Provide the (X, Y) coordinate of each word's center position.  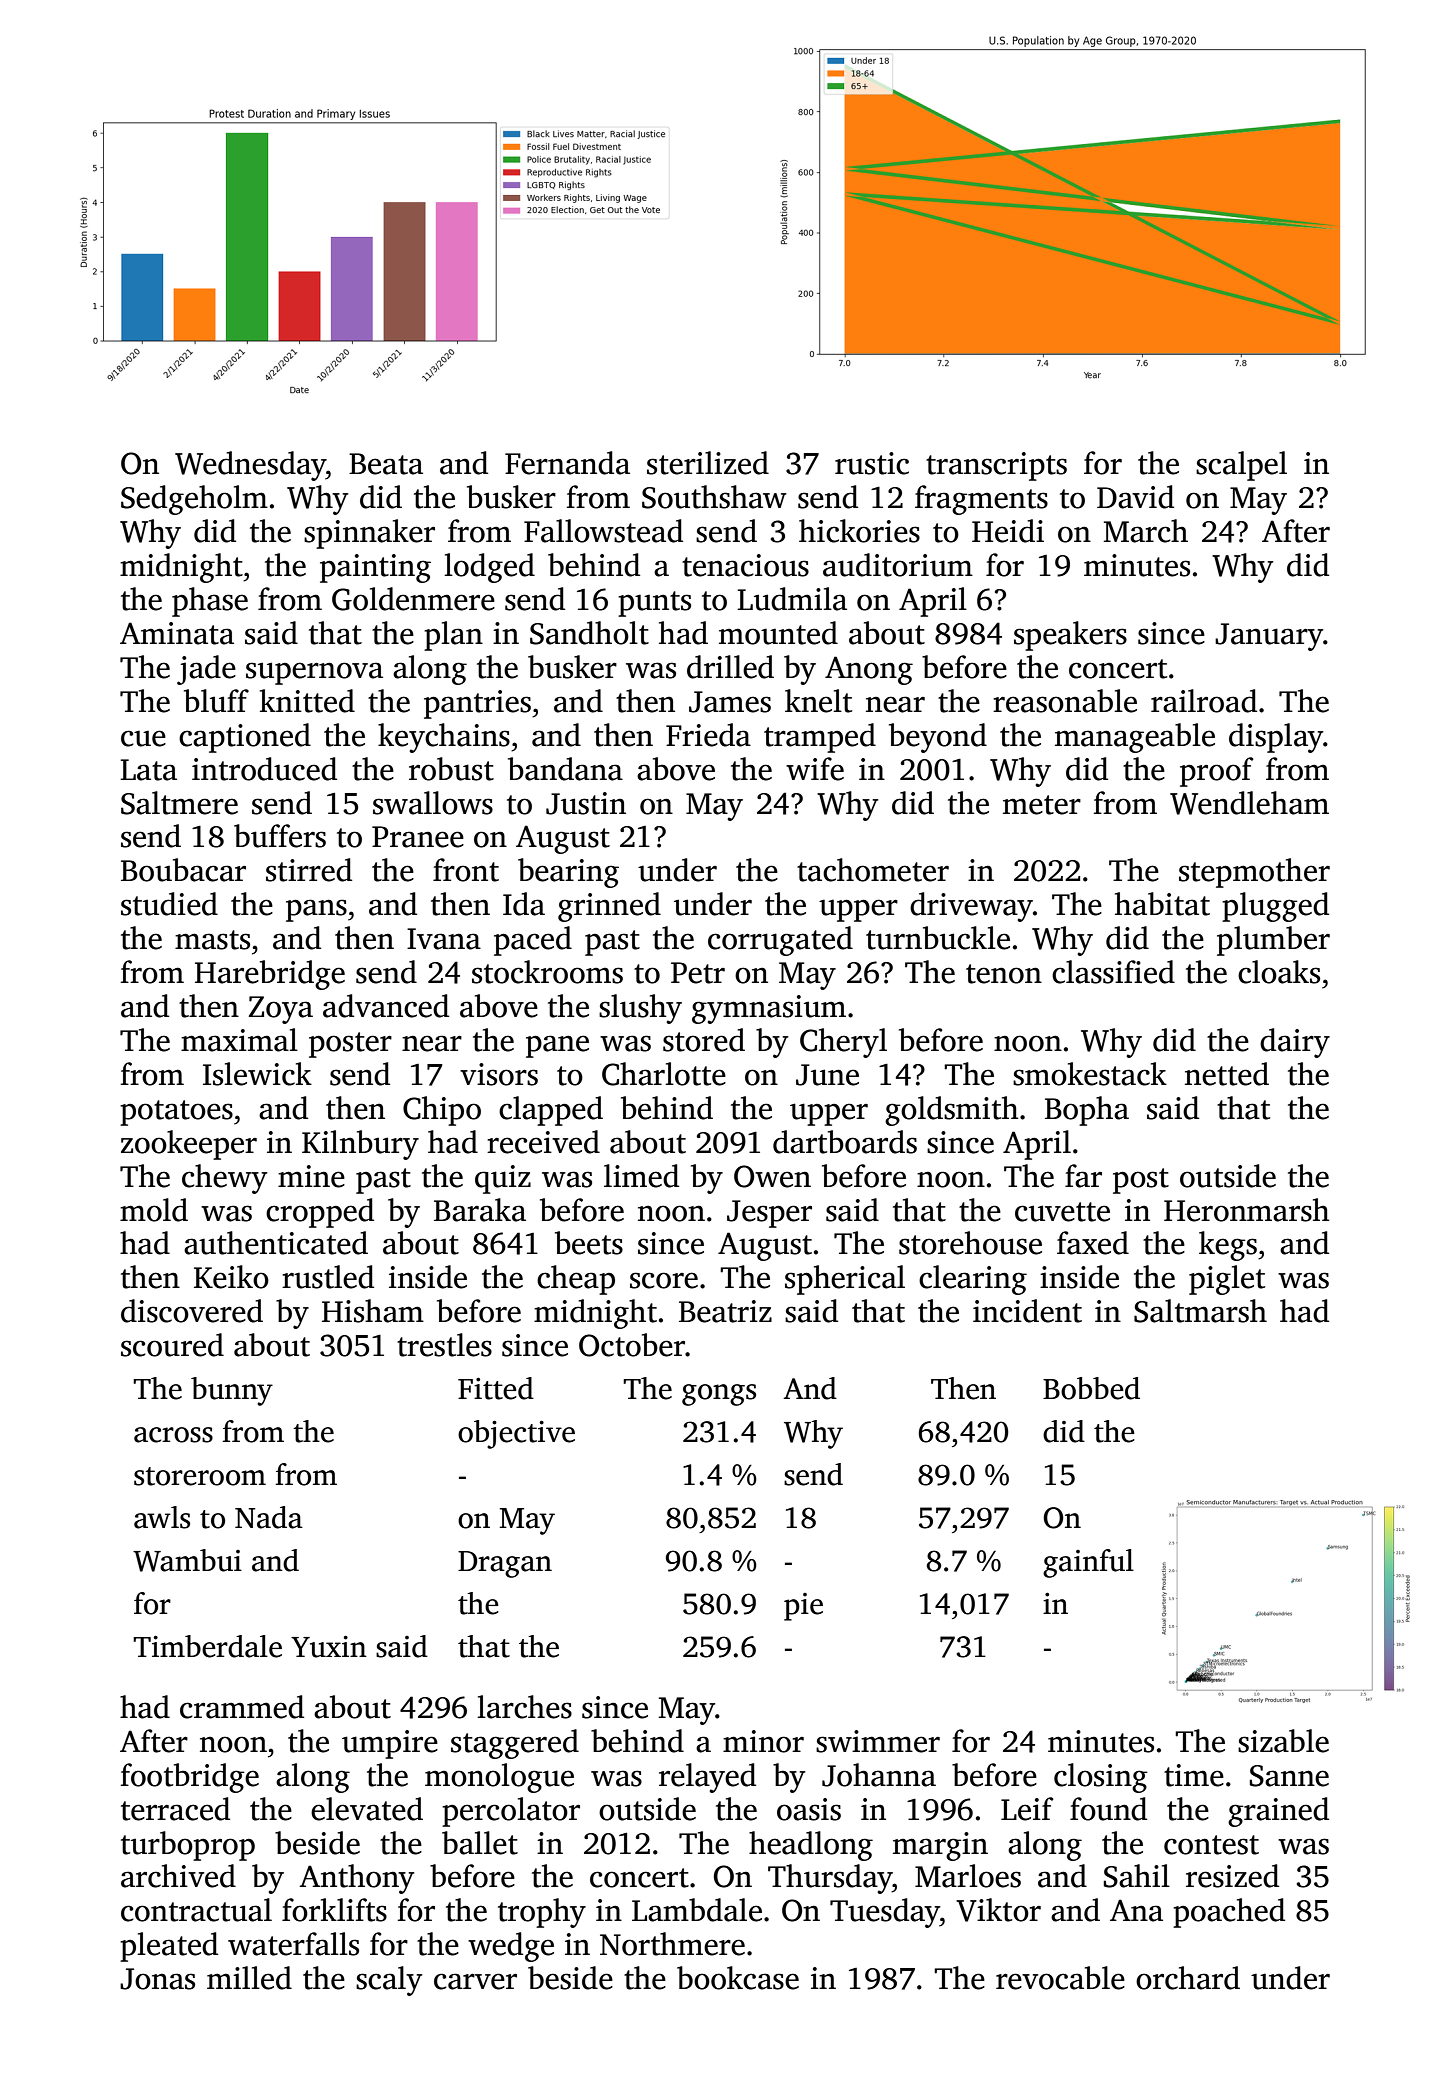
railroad (1204, 701)
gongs (719, 1395)
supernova (314, 673)
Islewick (257, 1074)
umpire (390, 1744)
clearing (973, 1280)
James (730, 702)
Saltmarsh (1200, 1311)
